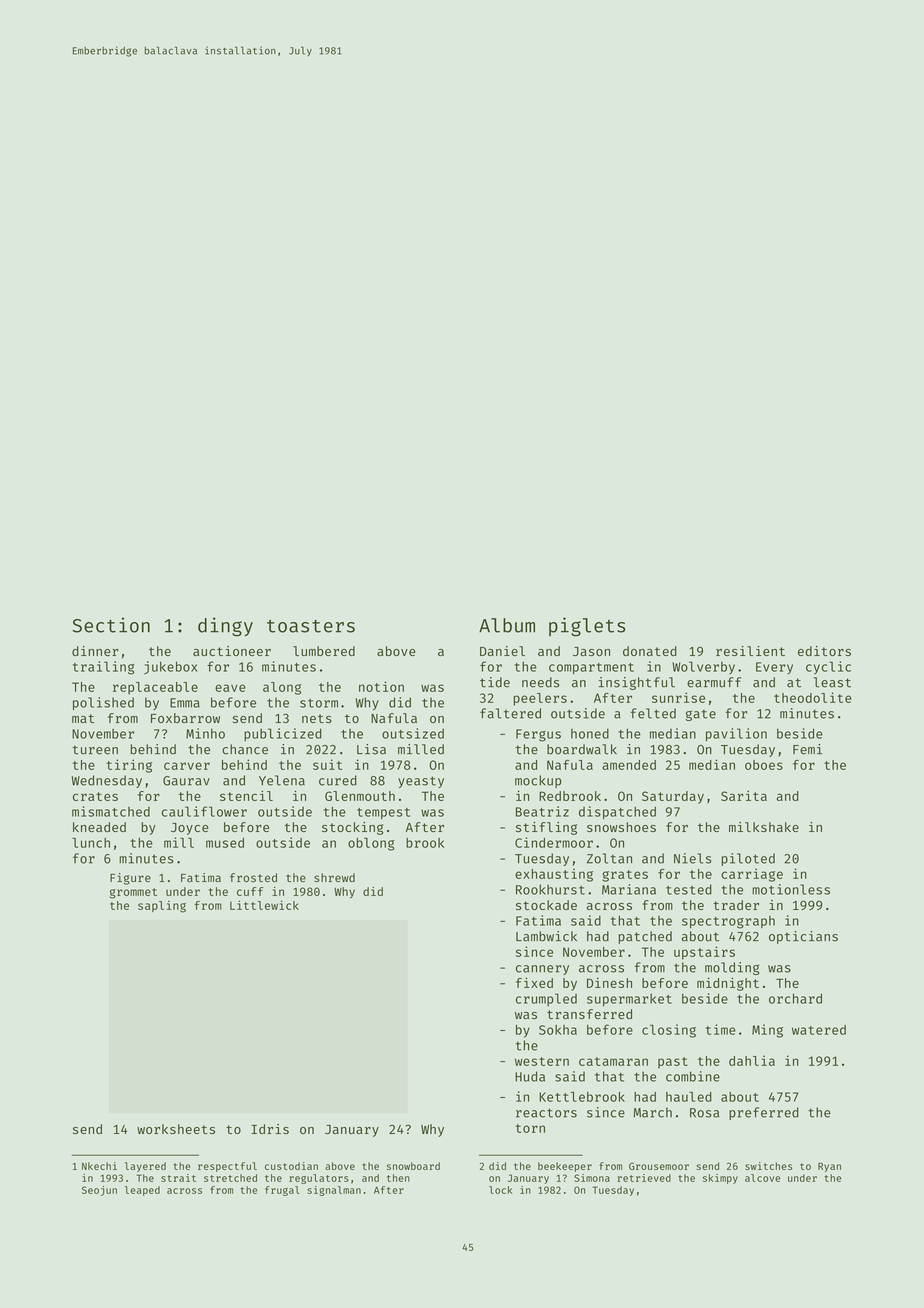 The height and width of the screenshot is (1308, 924). Describe the element at coordinates (762, 1178) in the screenshot. I see `alcove` at that location.
